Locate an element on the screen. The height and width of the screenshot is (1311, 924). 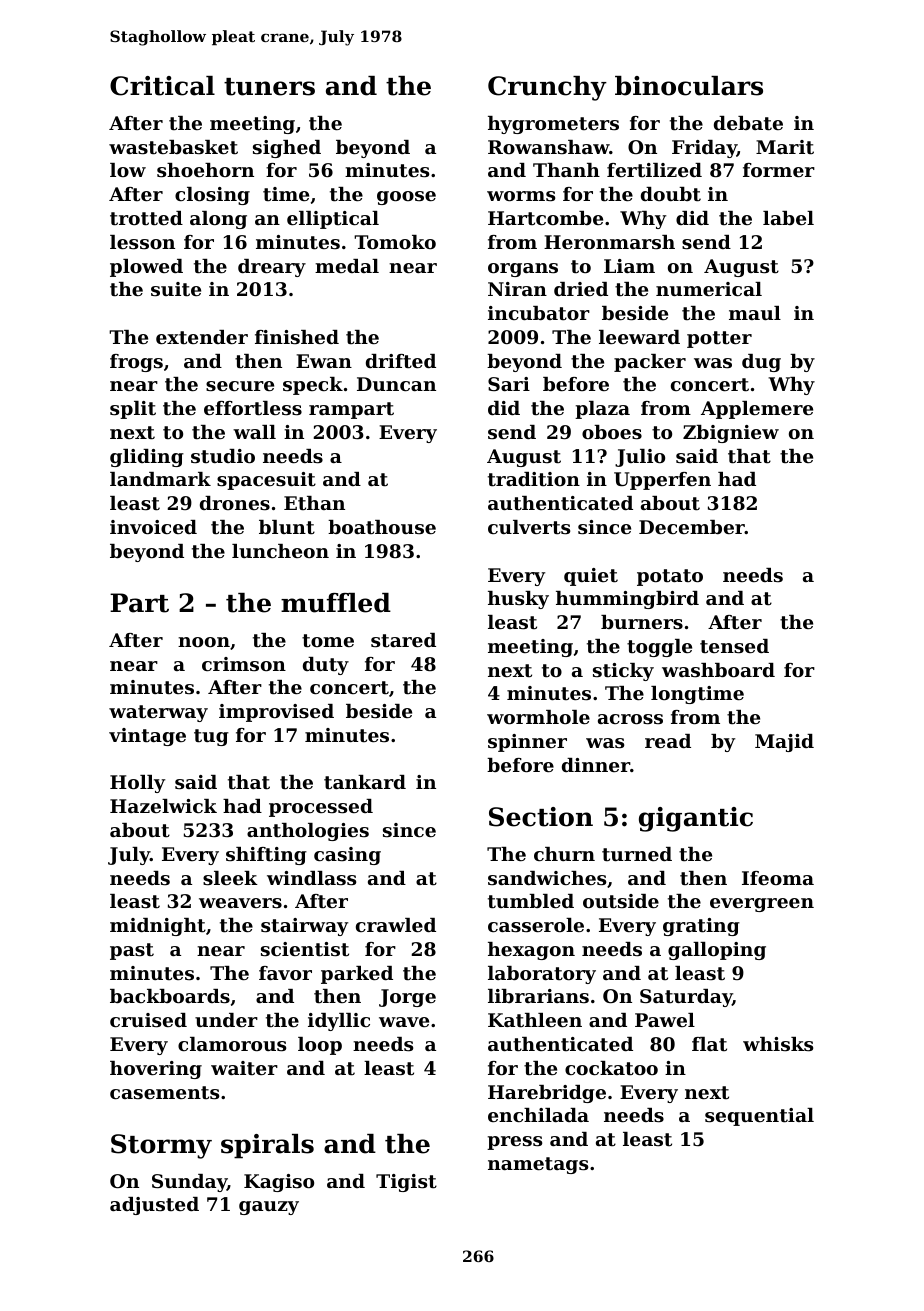
packer is located at coordinates (650, 363).
